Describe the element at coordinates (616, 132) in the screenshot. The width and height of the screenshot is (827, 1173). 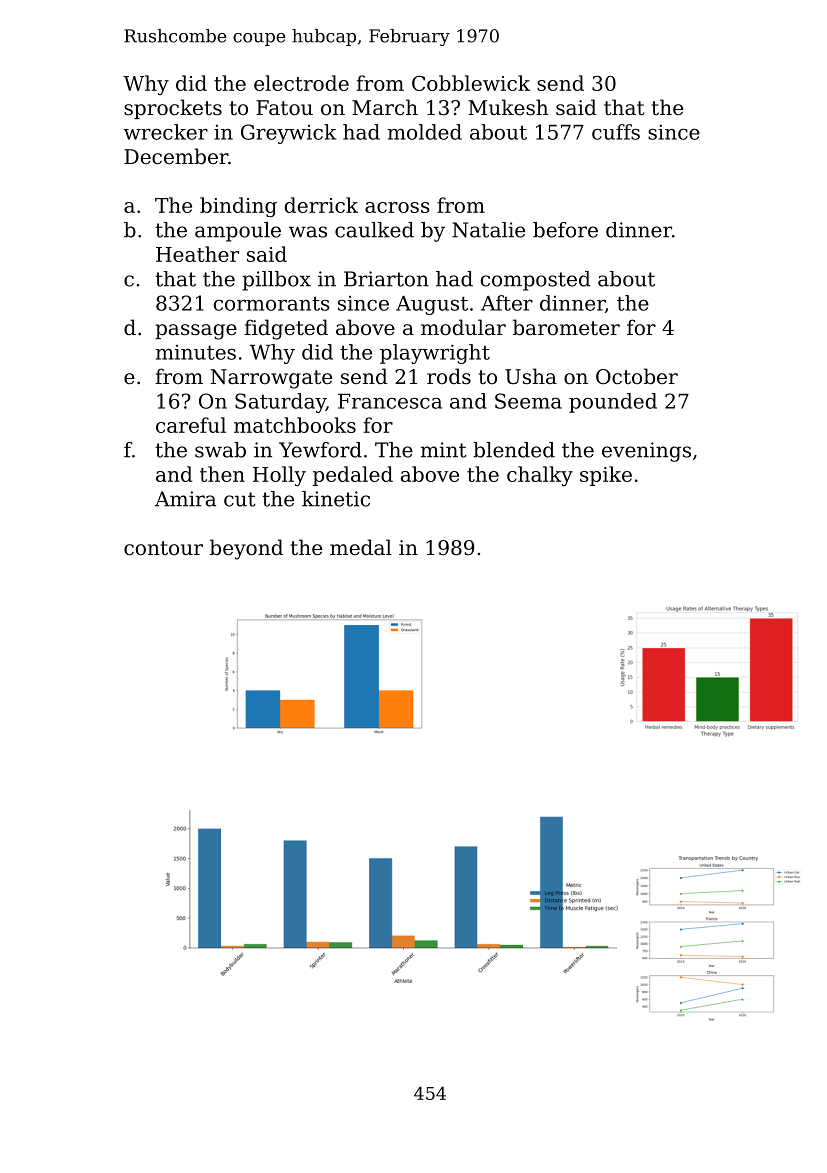
I see `cuffs` at that location.
